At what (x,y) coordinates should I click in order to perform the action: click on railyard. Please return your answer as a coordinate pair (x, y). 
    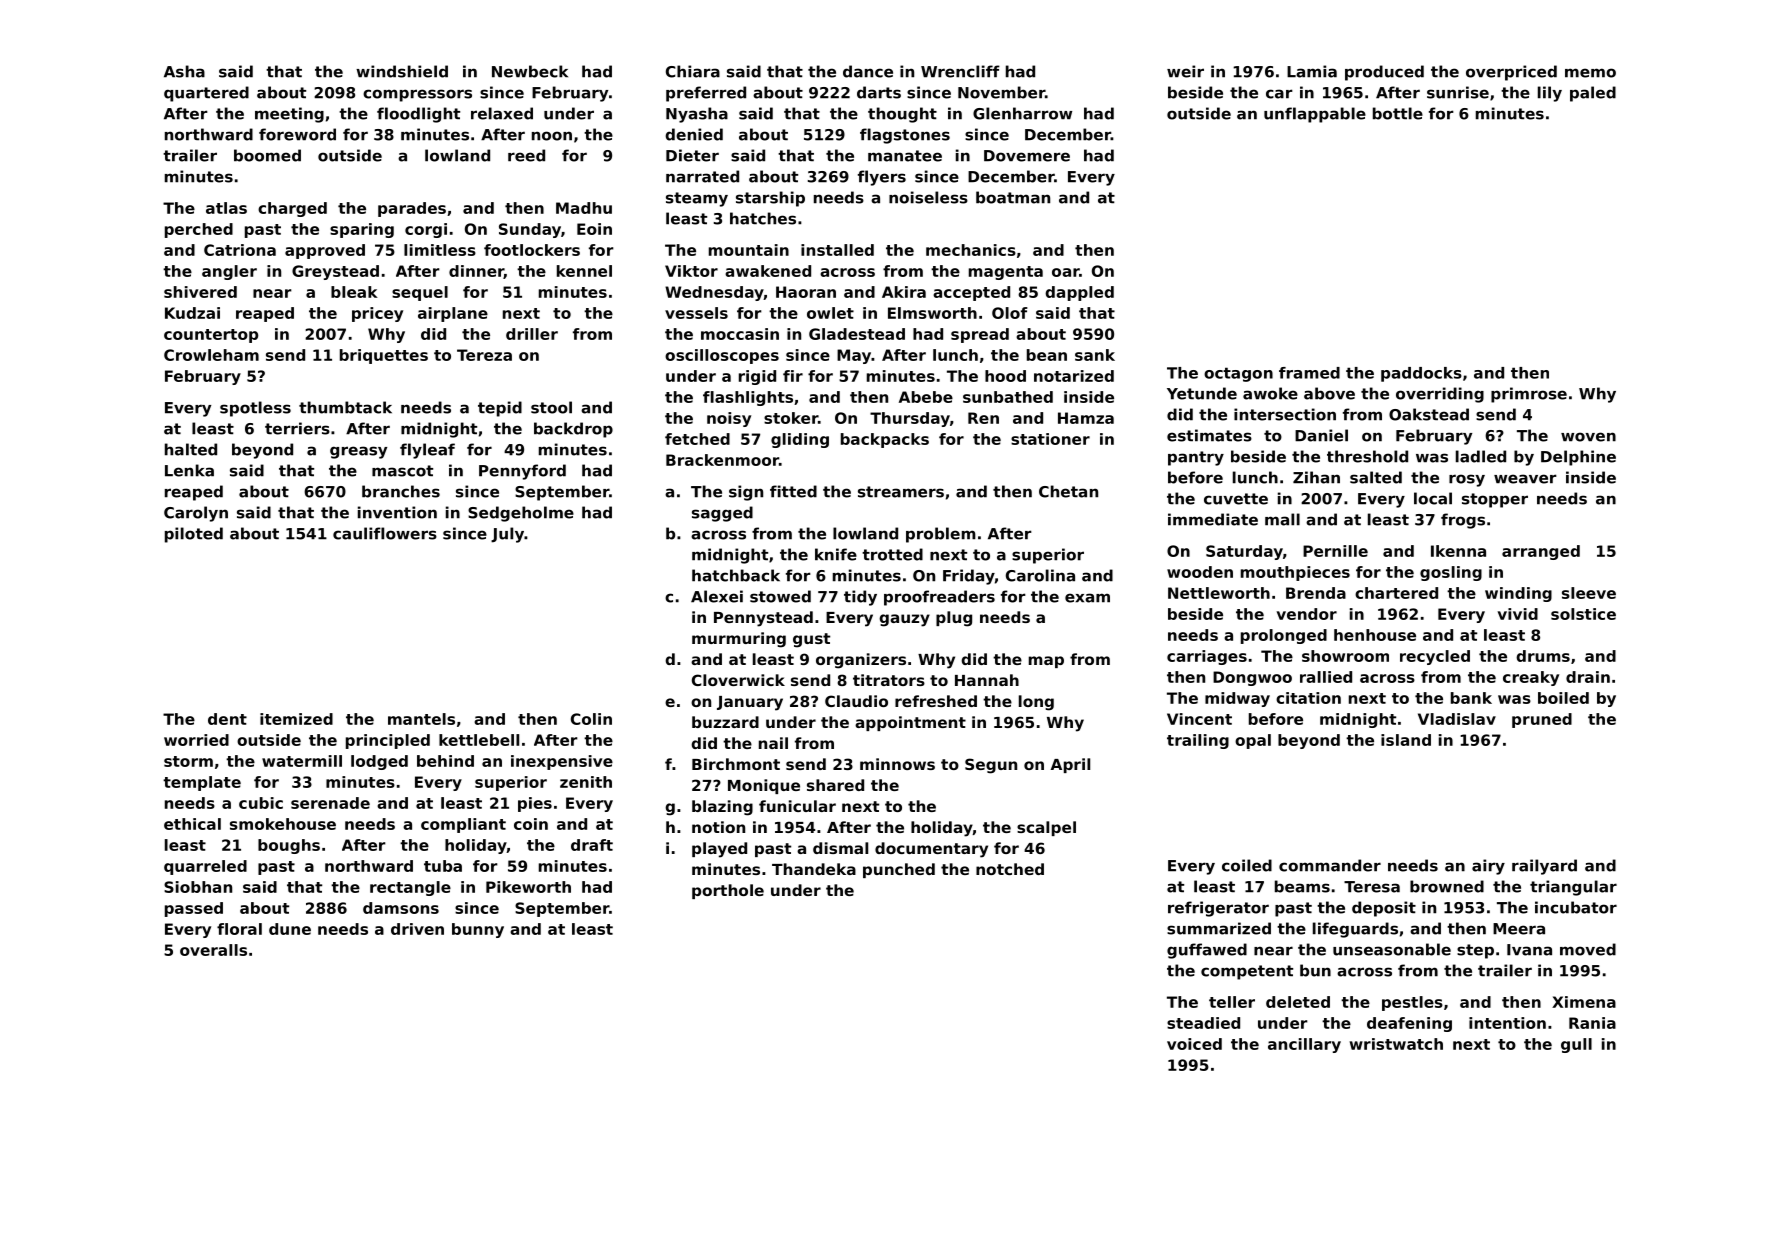
    Looking at the image, I should click on (1544, 867).
